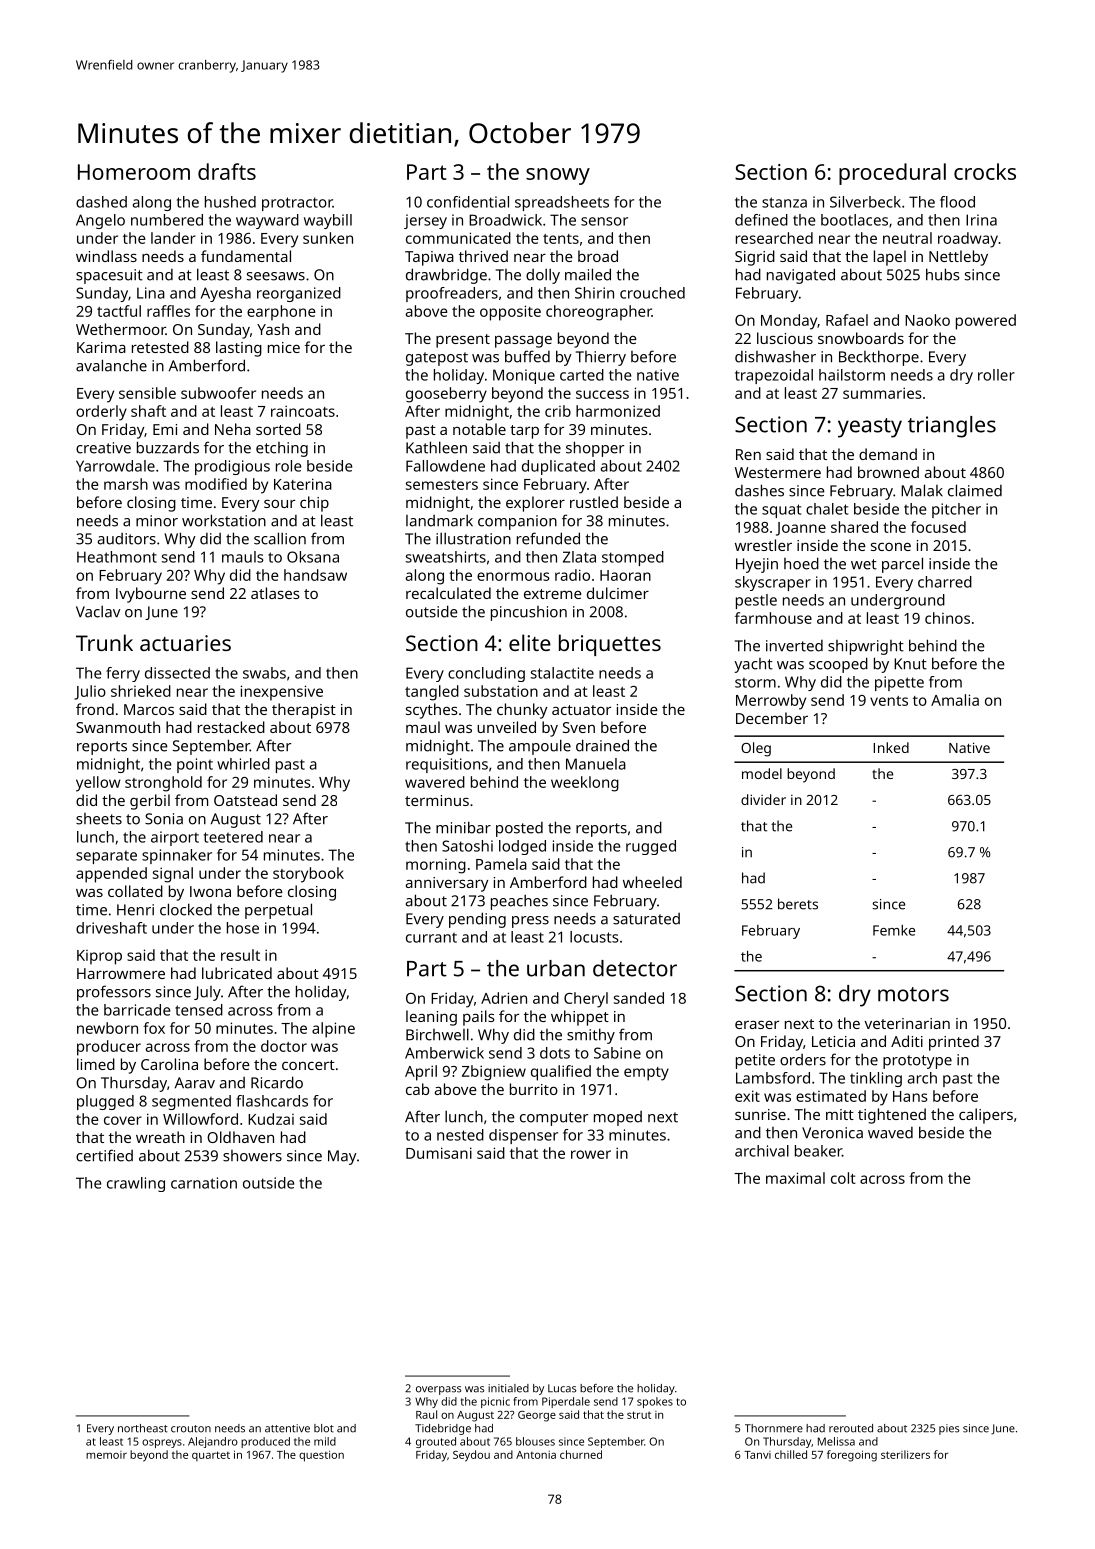  Describe the element at coordinates (852, 1456) in the document. I see `foregoing` at that location.
